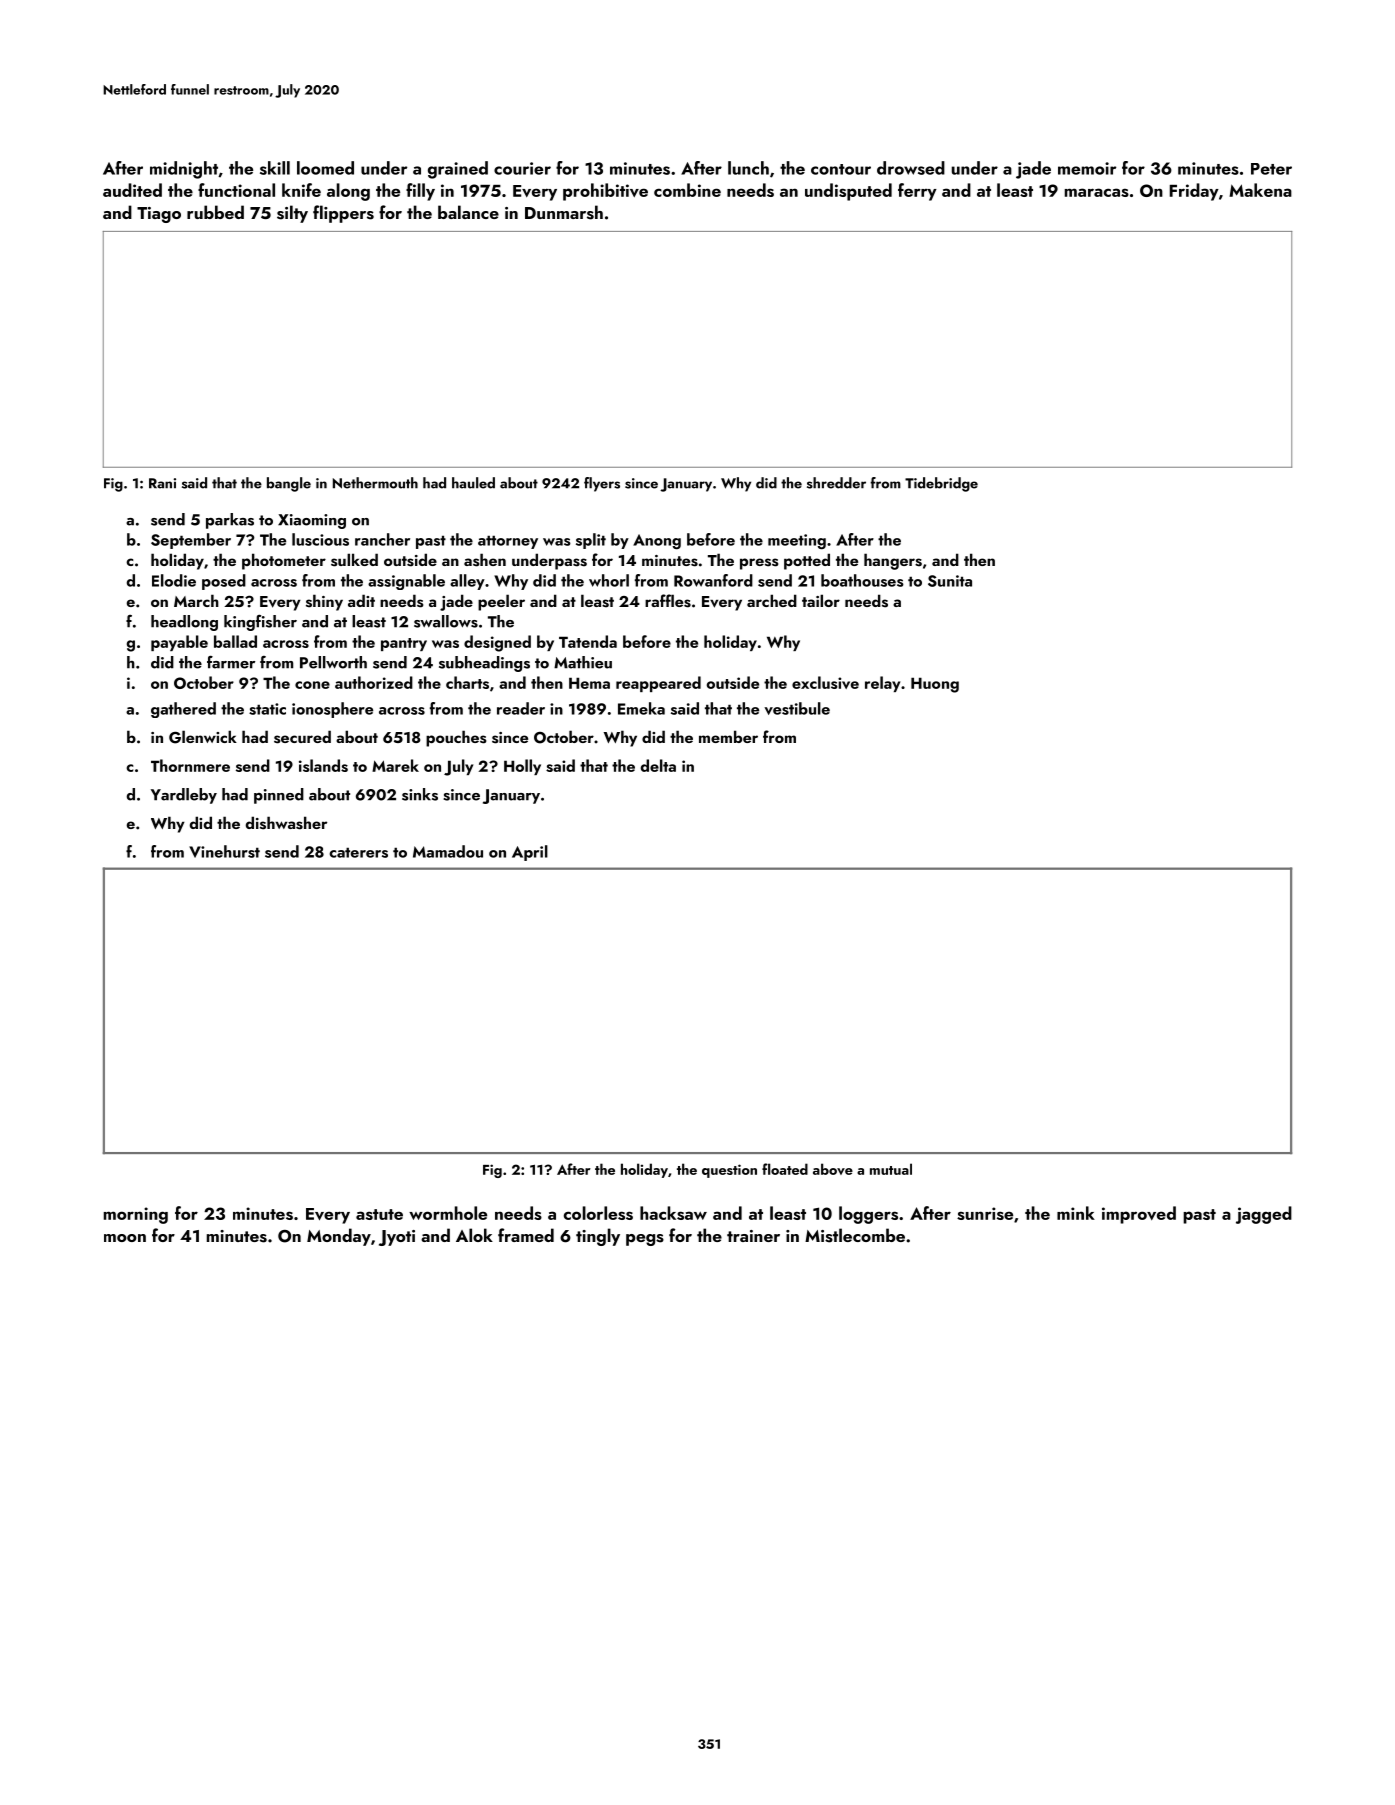 The image size is (1395, 1805). What do you see at coordinates (602, 484) in the screenshot?
I see `flyers` at bounding box center [602, 484].
